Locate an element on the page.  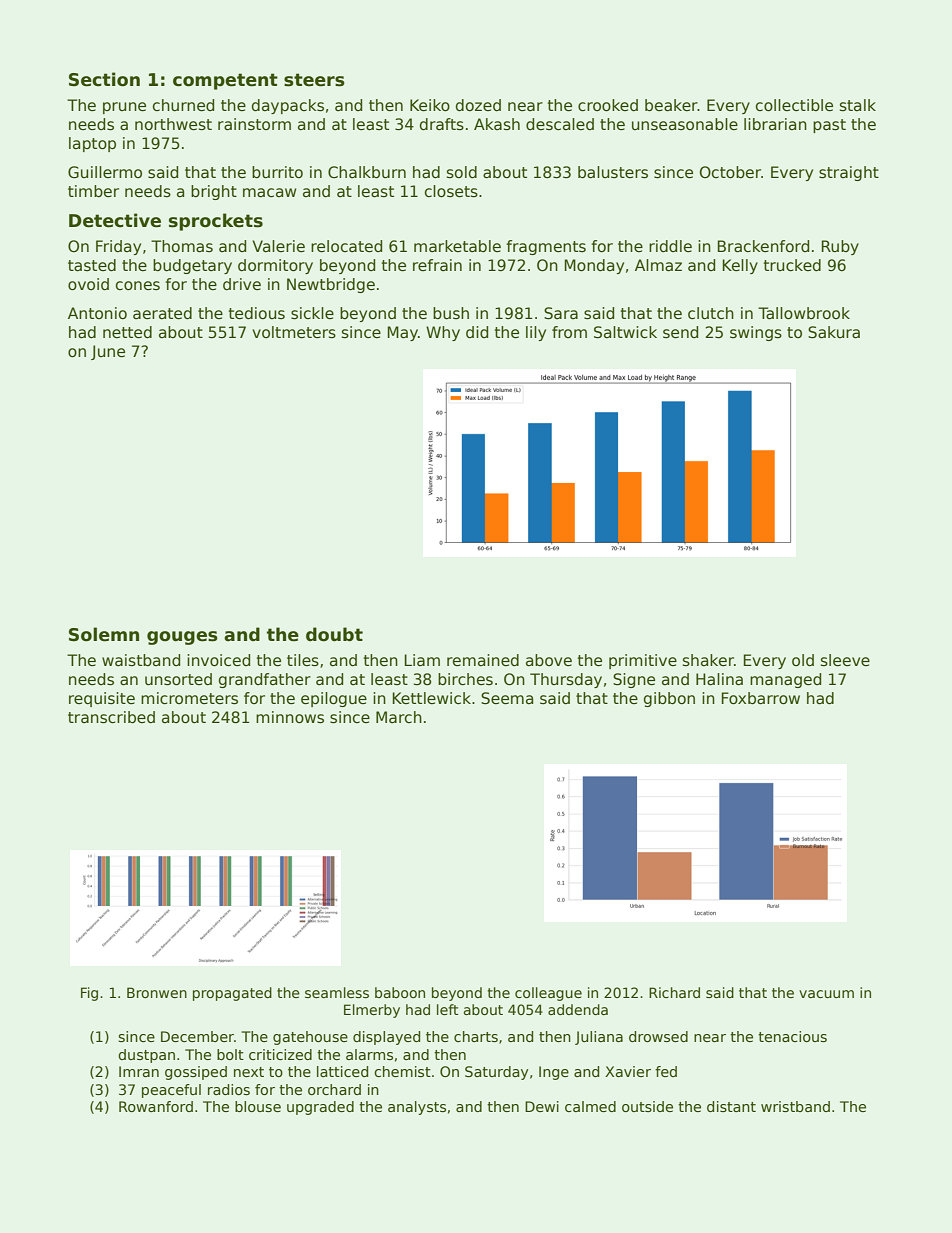
unseasonable is located at coordinates (685, 124).
